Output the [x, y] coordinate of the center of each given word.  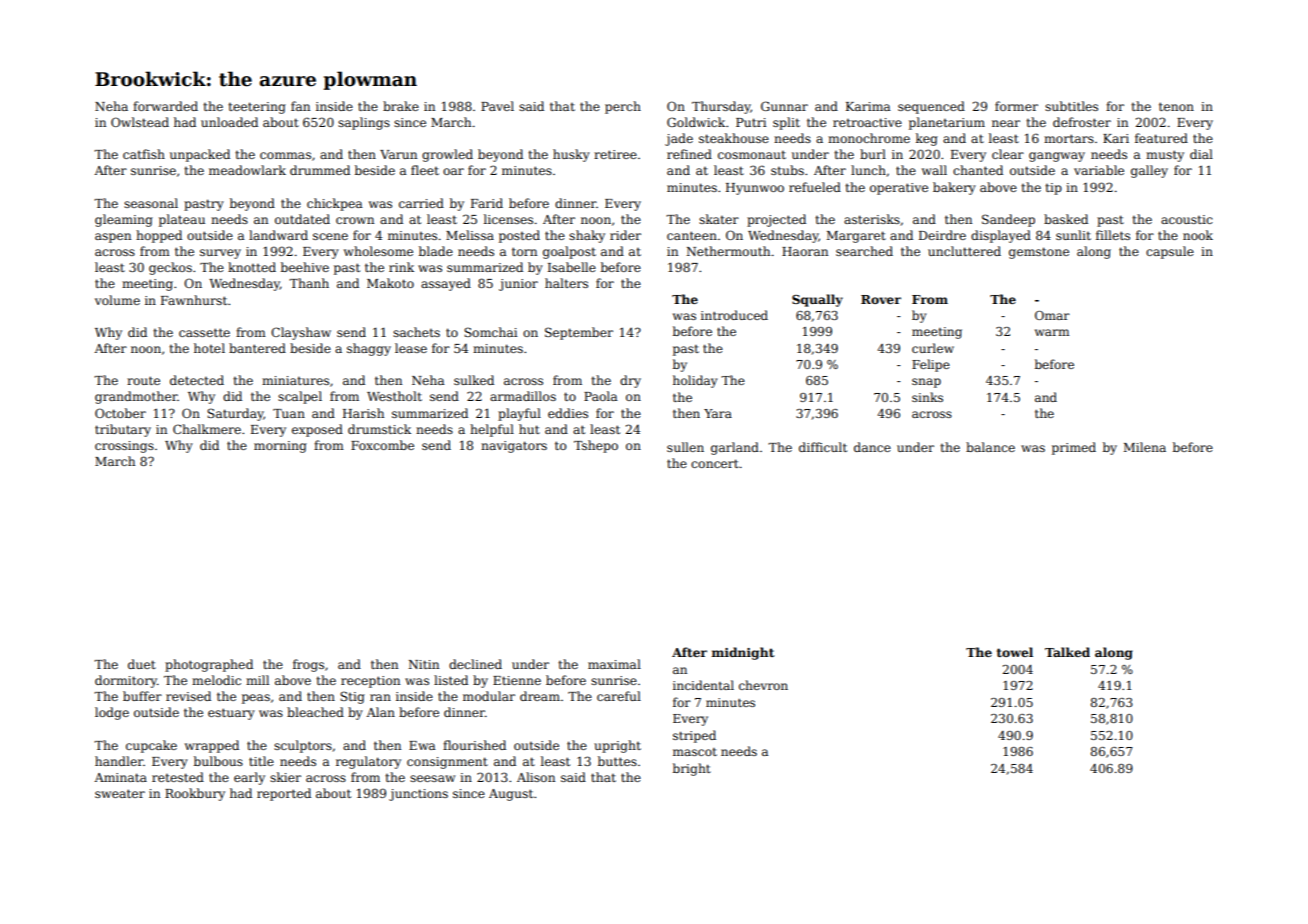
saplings [364, 123]
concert [715, 463]
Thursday [721, 107]
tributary [123, 430]
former [1016, 106]
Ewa [422, 745]
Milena [1145, 447]
